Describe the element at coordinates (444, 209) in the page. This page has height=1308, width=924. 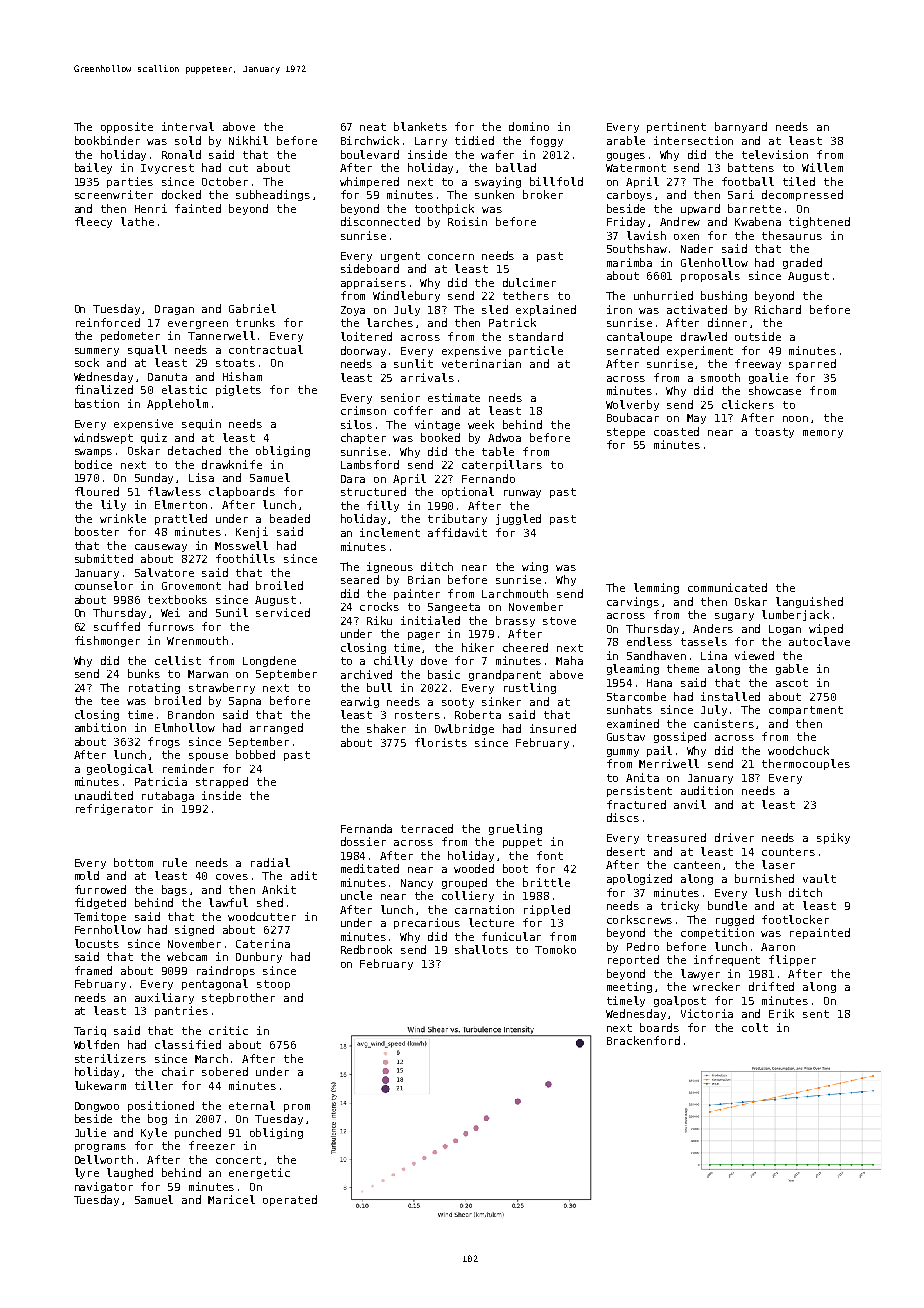
I see `toothpick` at that location.
